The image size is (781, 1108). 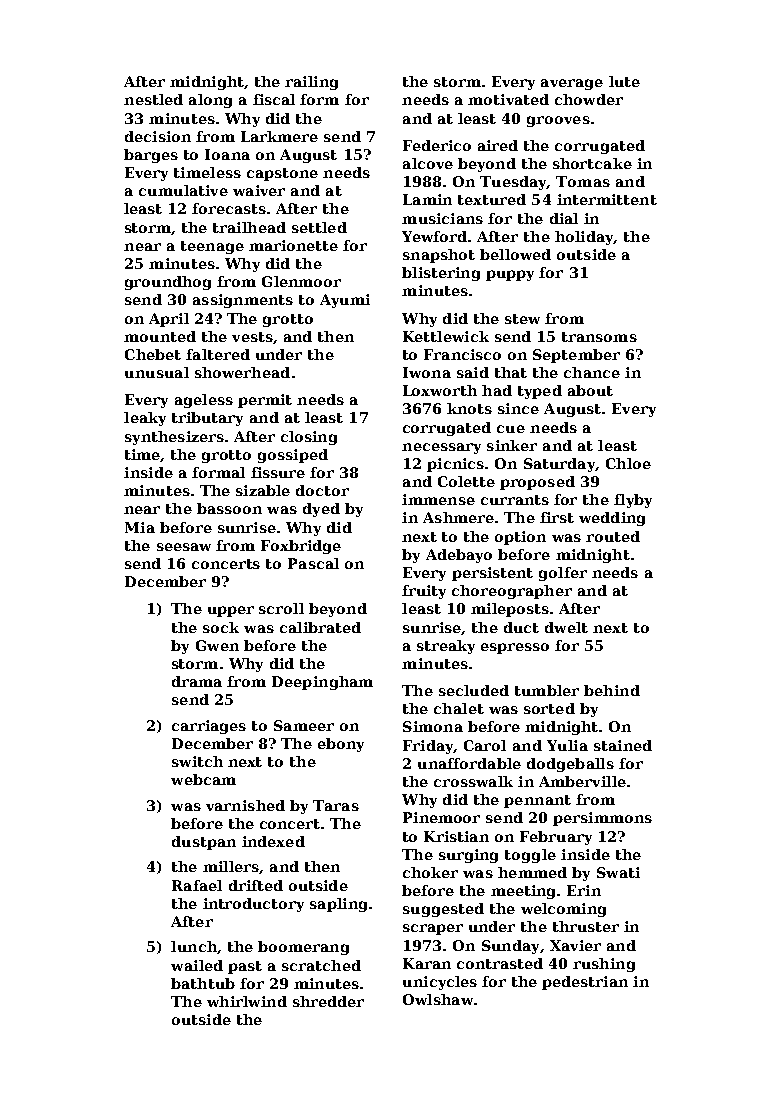 What do you see at coordinates (607, 199) in the page?
I see `intermittent` at bounding box center [607, 199].
